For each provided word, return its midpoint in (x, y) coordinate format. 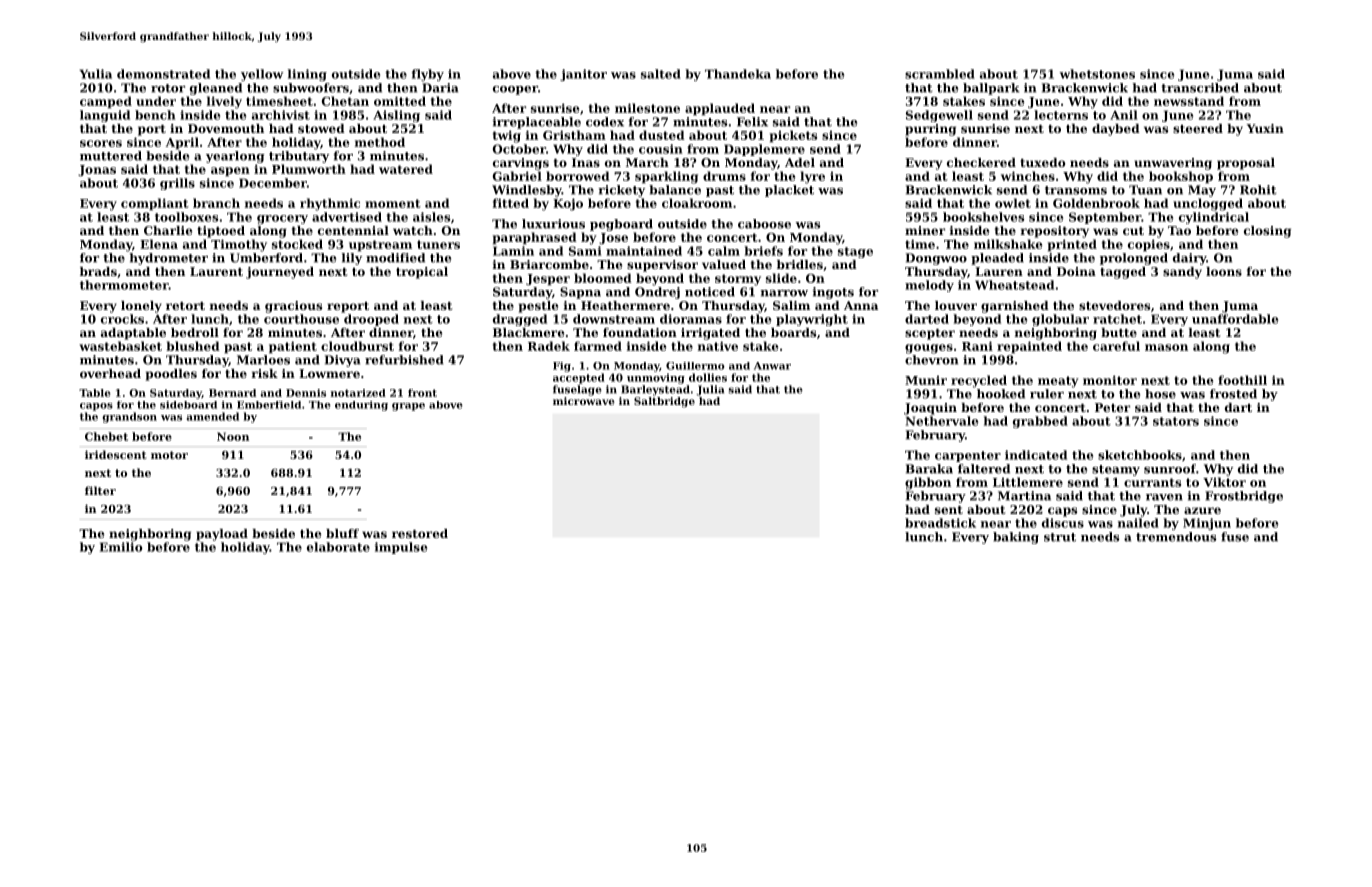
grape (408, 407)
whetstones (1097, 74)
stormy (738, 280)
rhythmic (330, 204)
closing (1267, 232)
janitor (583, 75)
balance (675, 190)
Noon (233, 436)
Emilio (121, 547)
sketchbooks (1140, 455)
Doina (1076, 271)
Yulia (95, 74)
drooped (371, 320)
